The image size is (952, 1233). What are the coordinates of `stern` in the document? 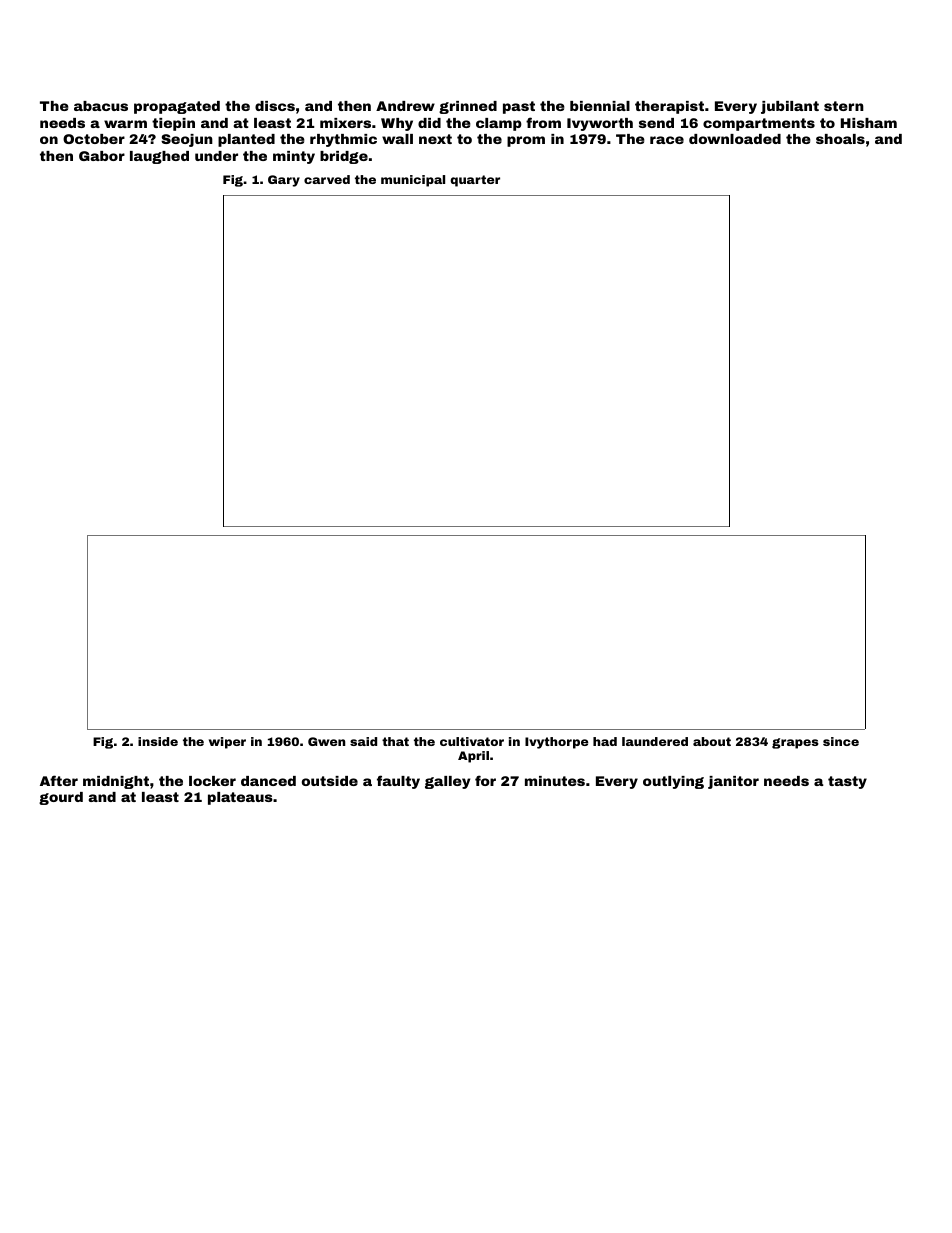 It's located at (844, 106).
